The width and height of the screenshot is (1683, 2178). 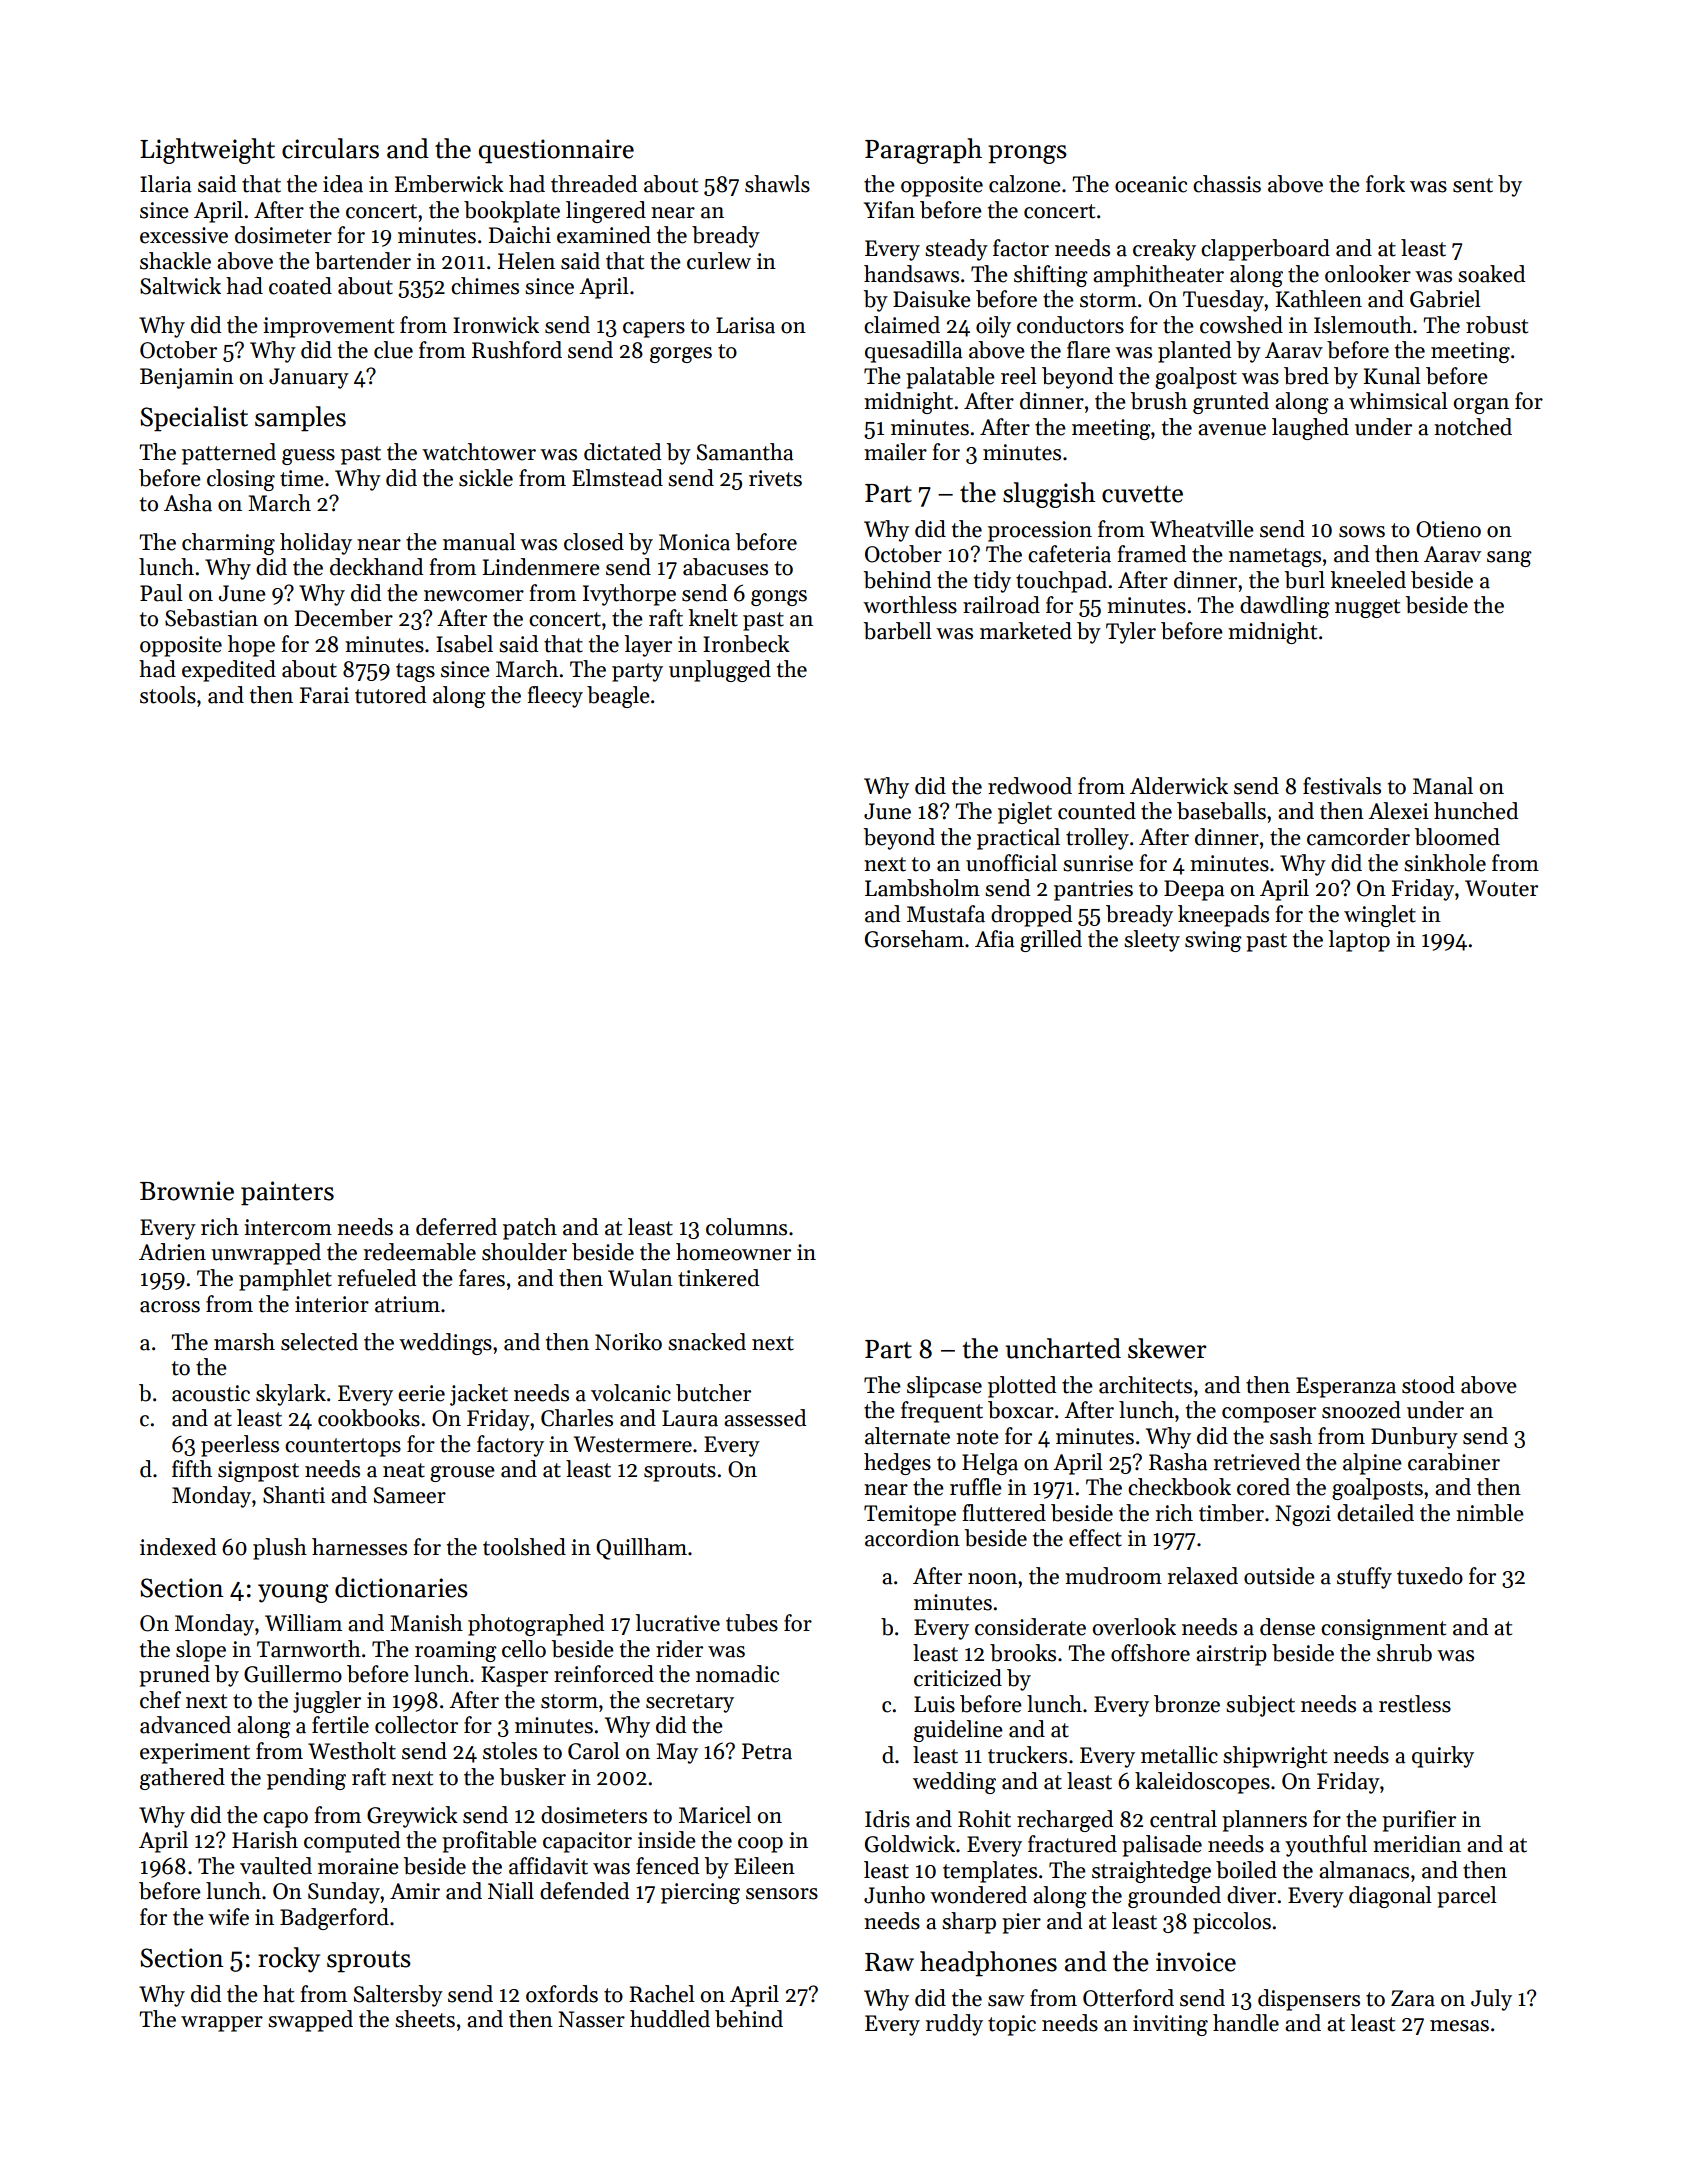 What do you see at coordinates (1419, 1821) in the screenshot?
I see `purifier` at bounding box center [1419, 1821].
